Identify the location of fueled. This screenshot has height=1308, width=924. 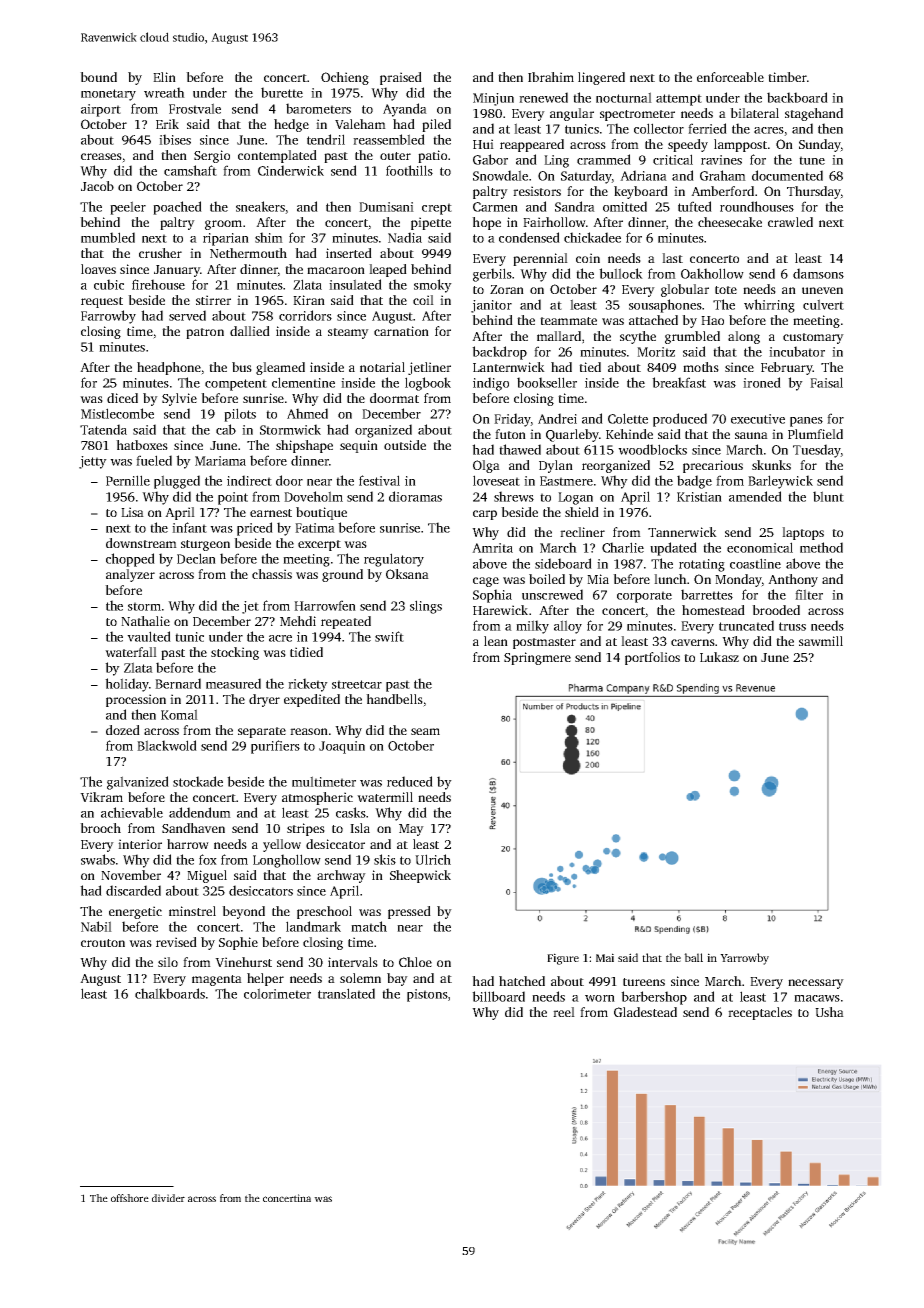
(154, 460).
